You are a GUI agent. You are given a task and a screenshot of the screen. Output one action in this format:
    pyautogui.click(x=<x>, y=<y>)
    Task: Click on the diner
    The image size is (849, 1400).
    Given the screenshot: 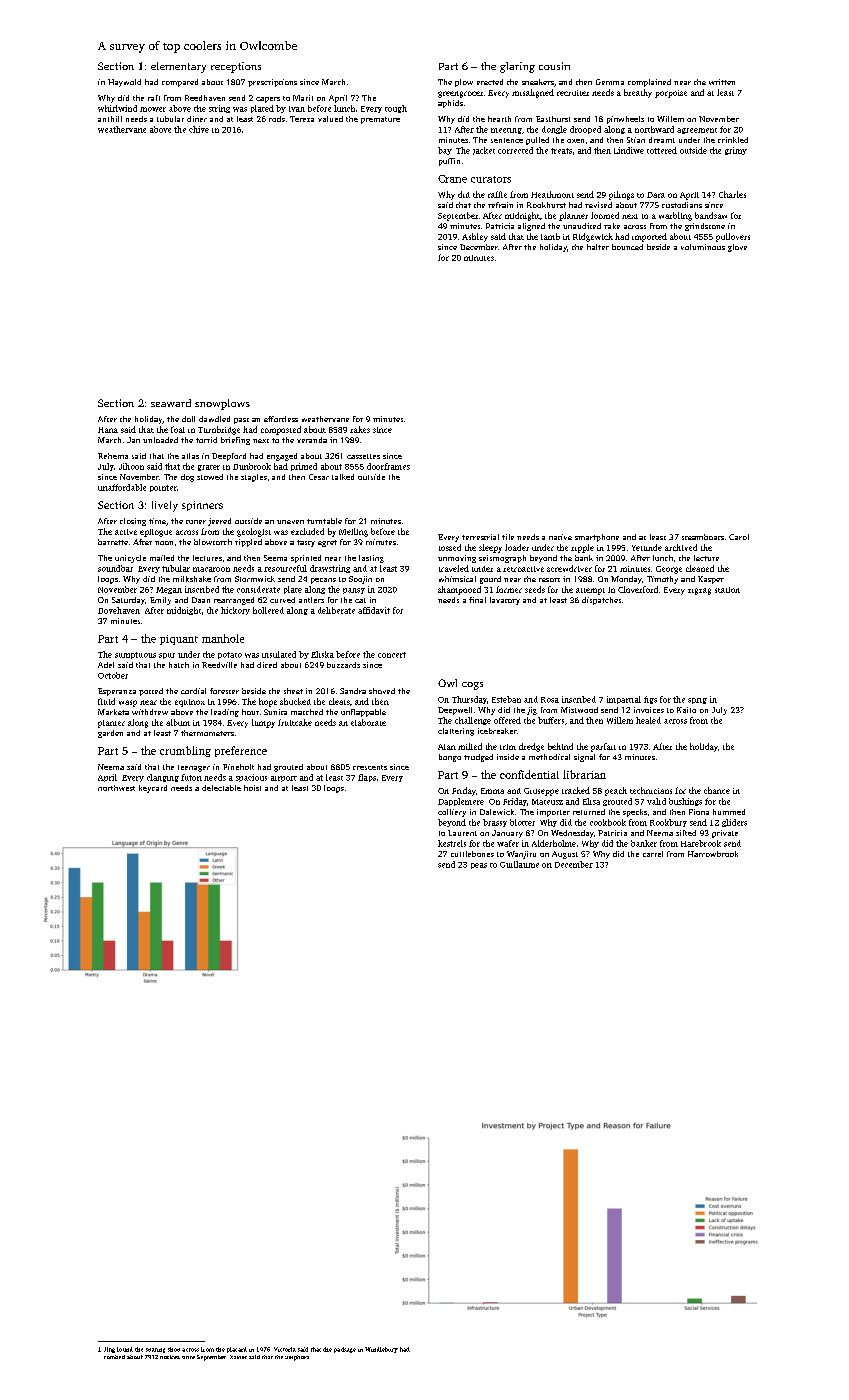 What is the action you would take?
    pyautogui.click(x=197, y=119)
